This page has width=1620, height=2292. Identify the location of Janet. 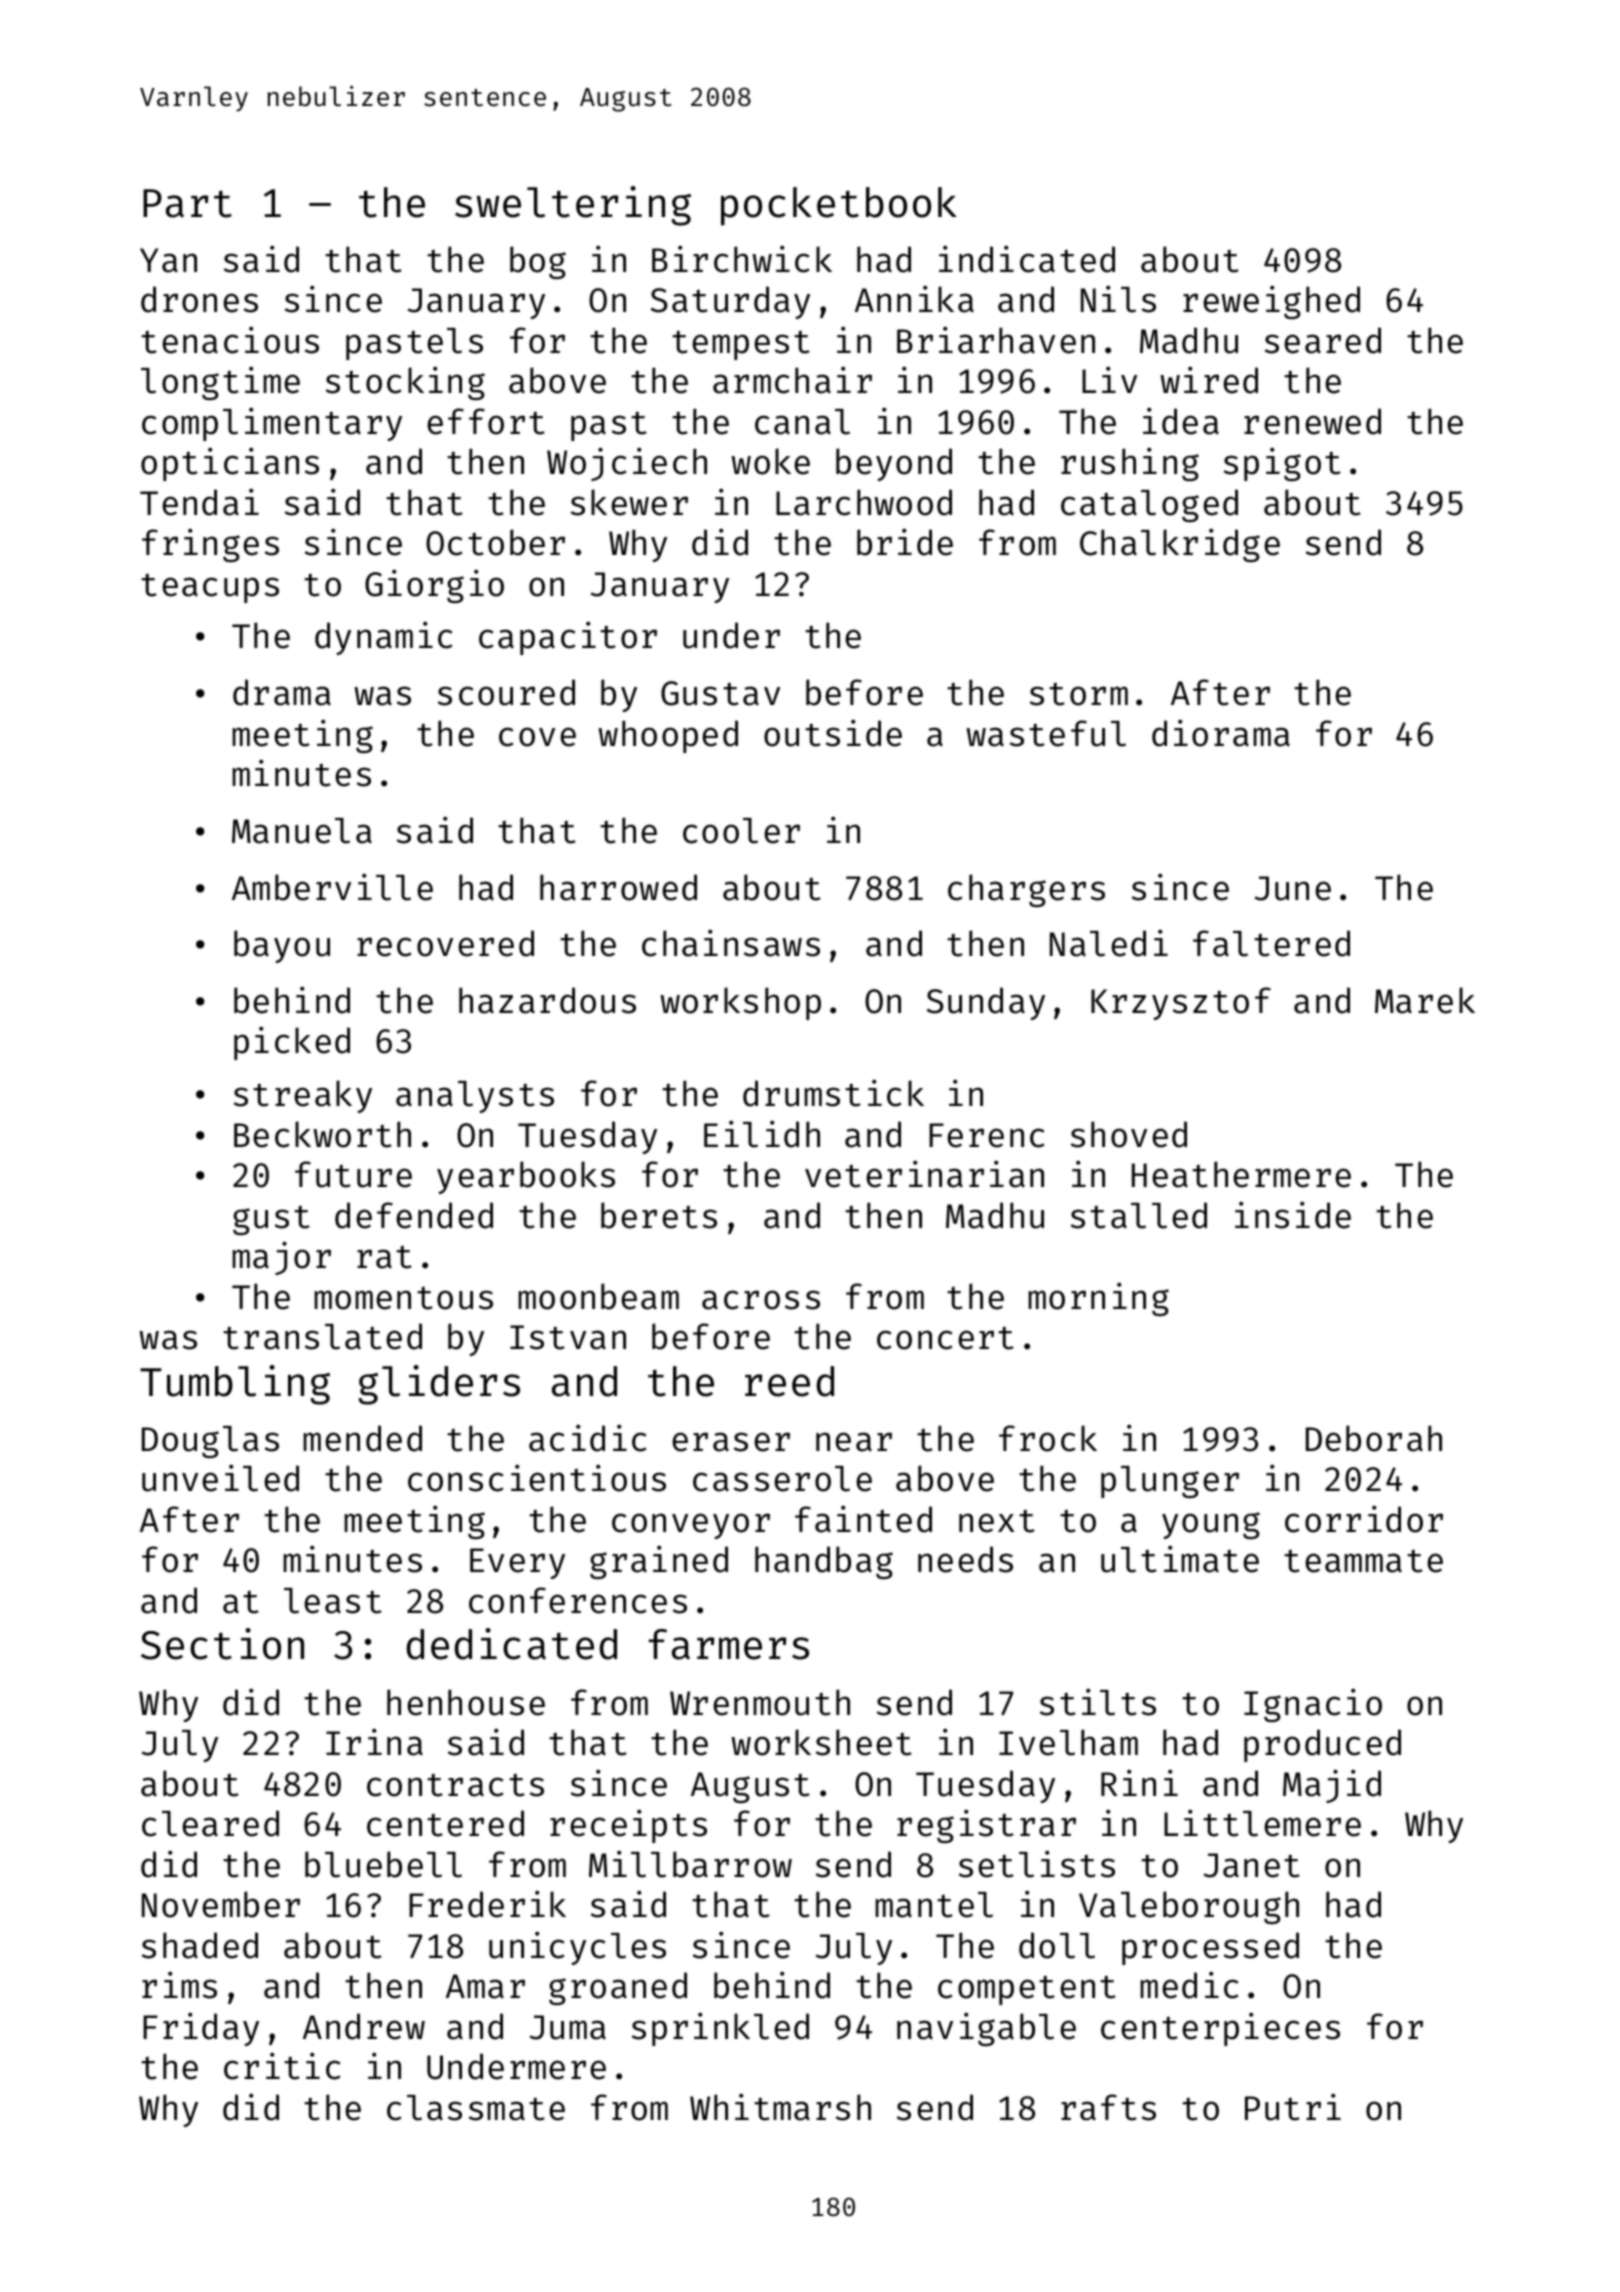
(1252, 1865).
